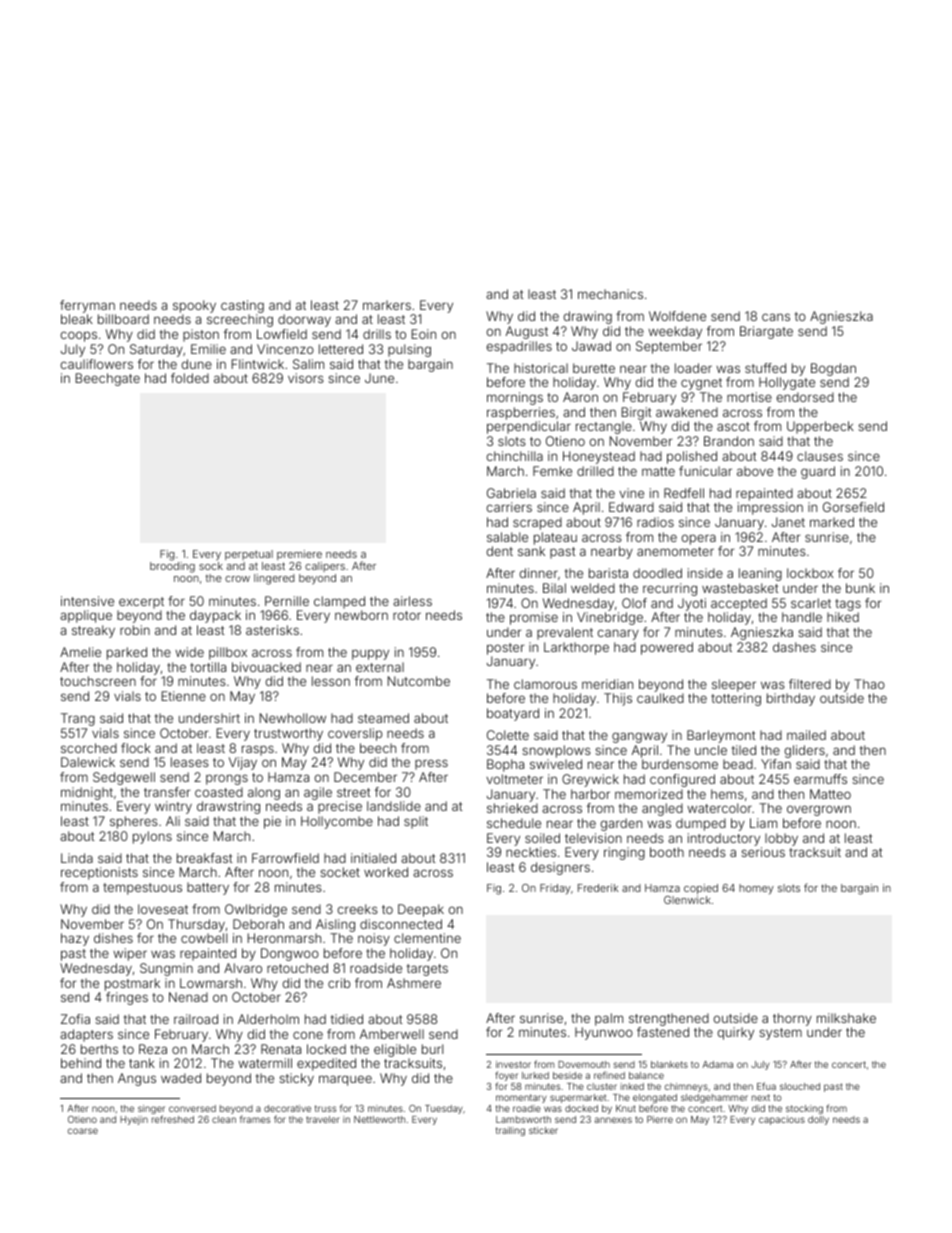  Describe the element at coordinates (87, 306) in the screenshot. I see `ferryman` at that location.
